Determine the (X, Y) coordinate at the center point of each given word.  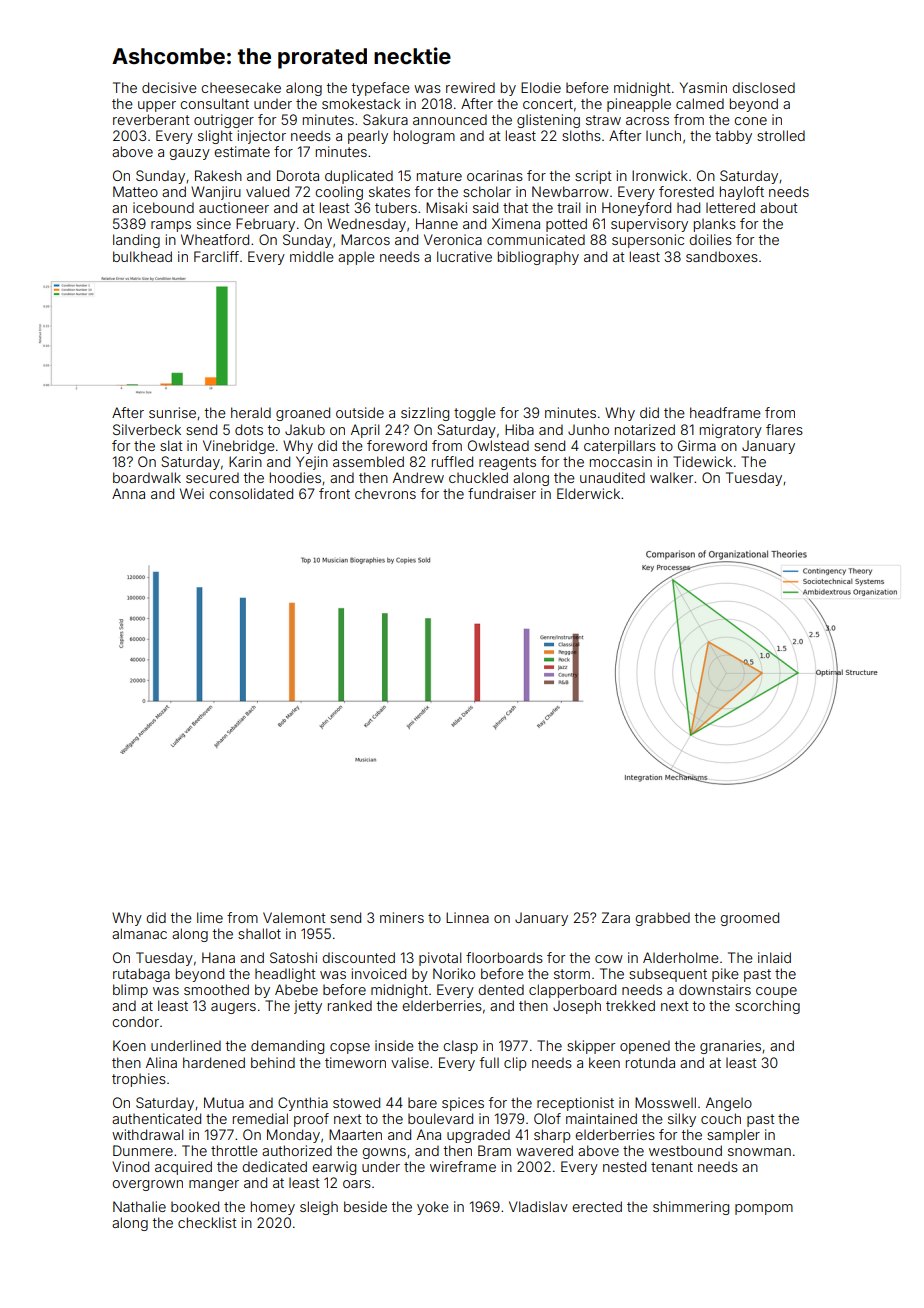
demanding (287, 1047)
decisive (169, 87)
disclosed (763, 87)
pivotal (440, 959)
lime (210, 917)
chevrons (385, 494)
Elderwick (588, 493)
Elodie (541, 87)
